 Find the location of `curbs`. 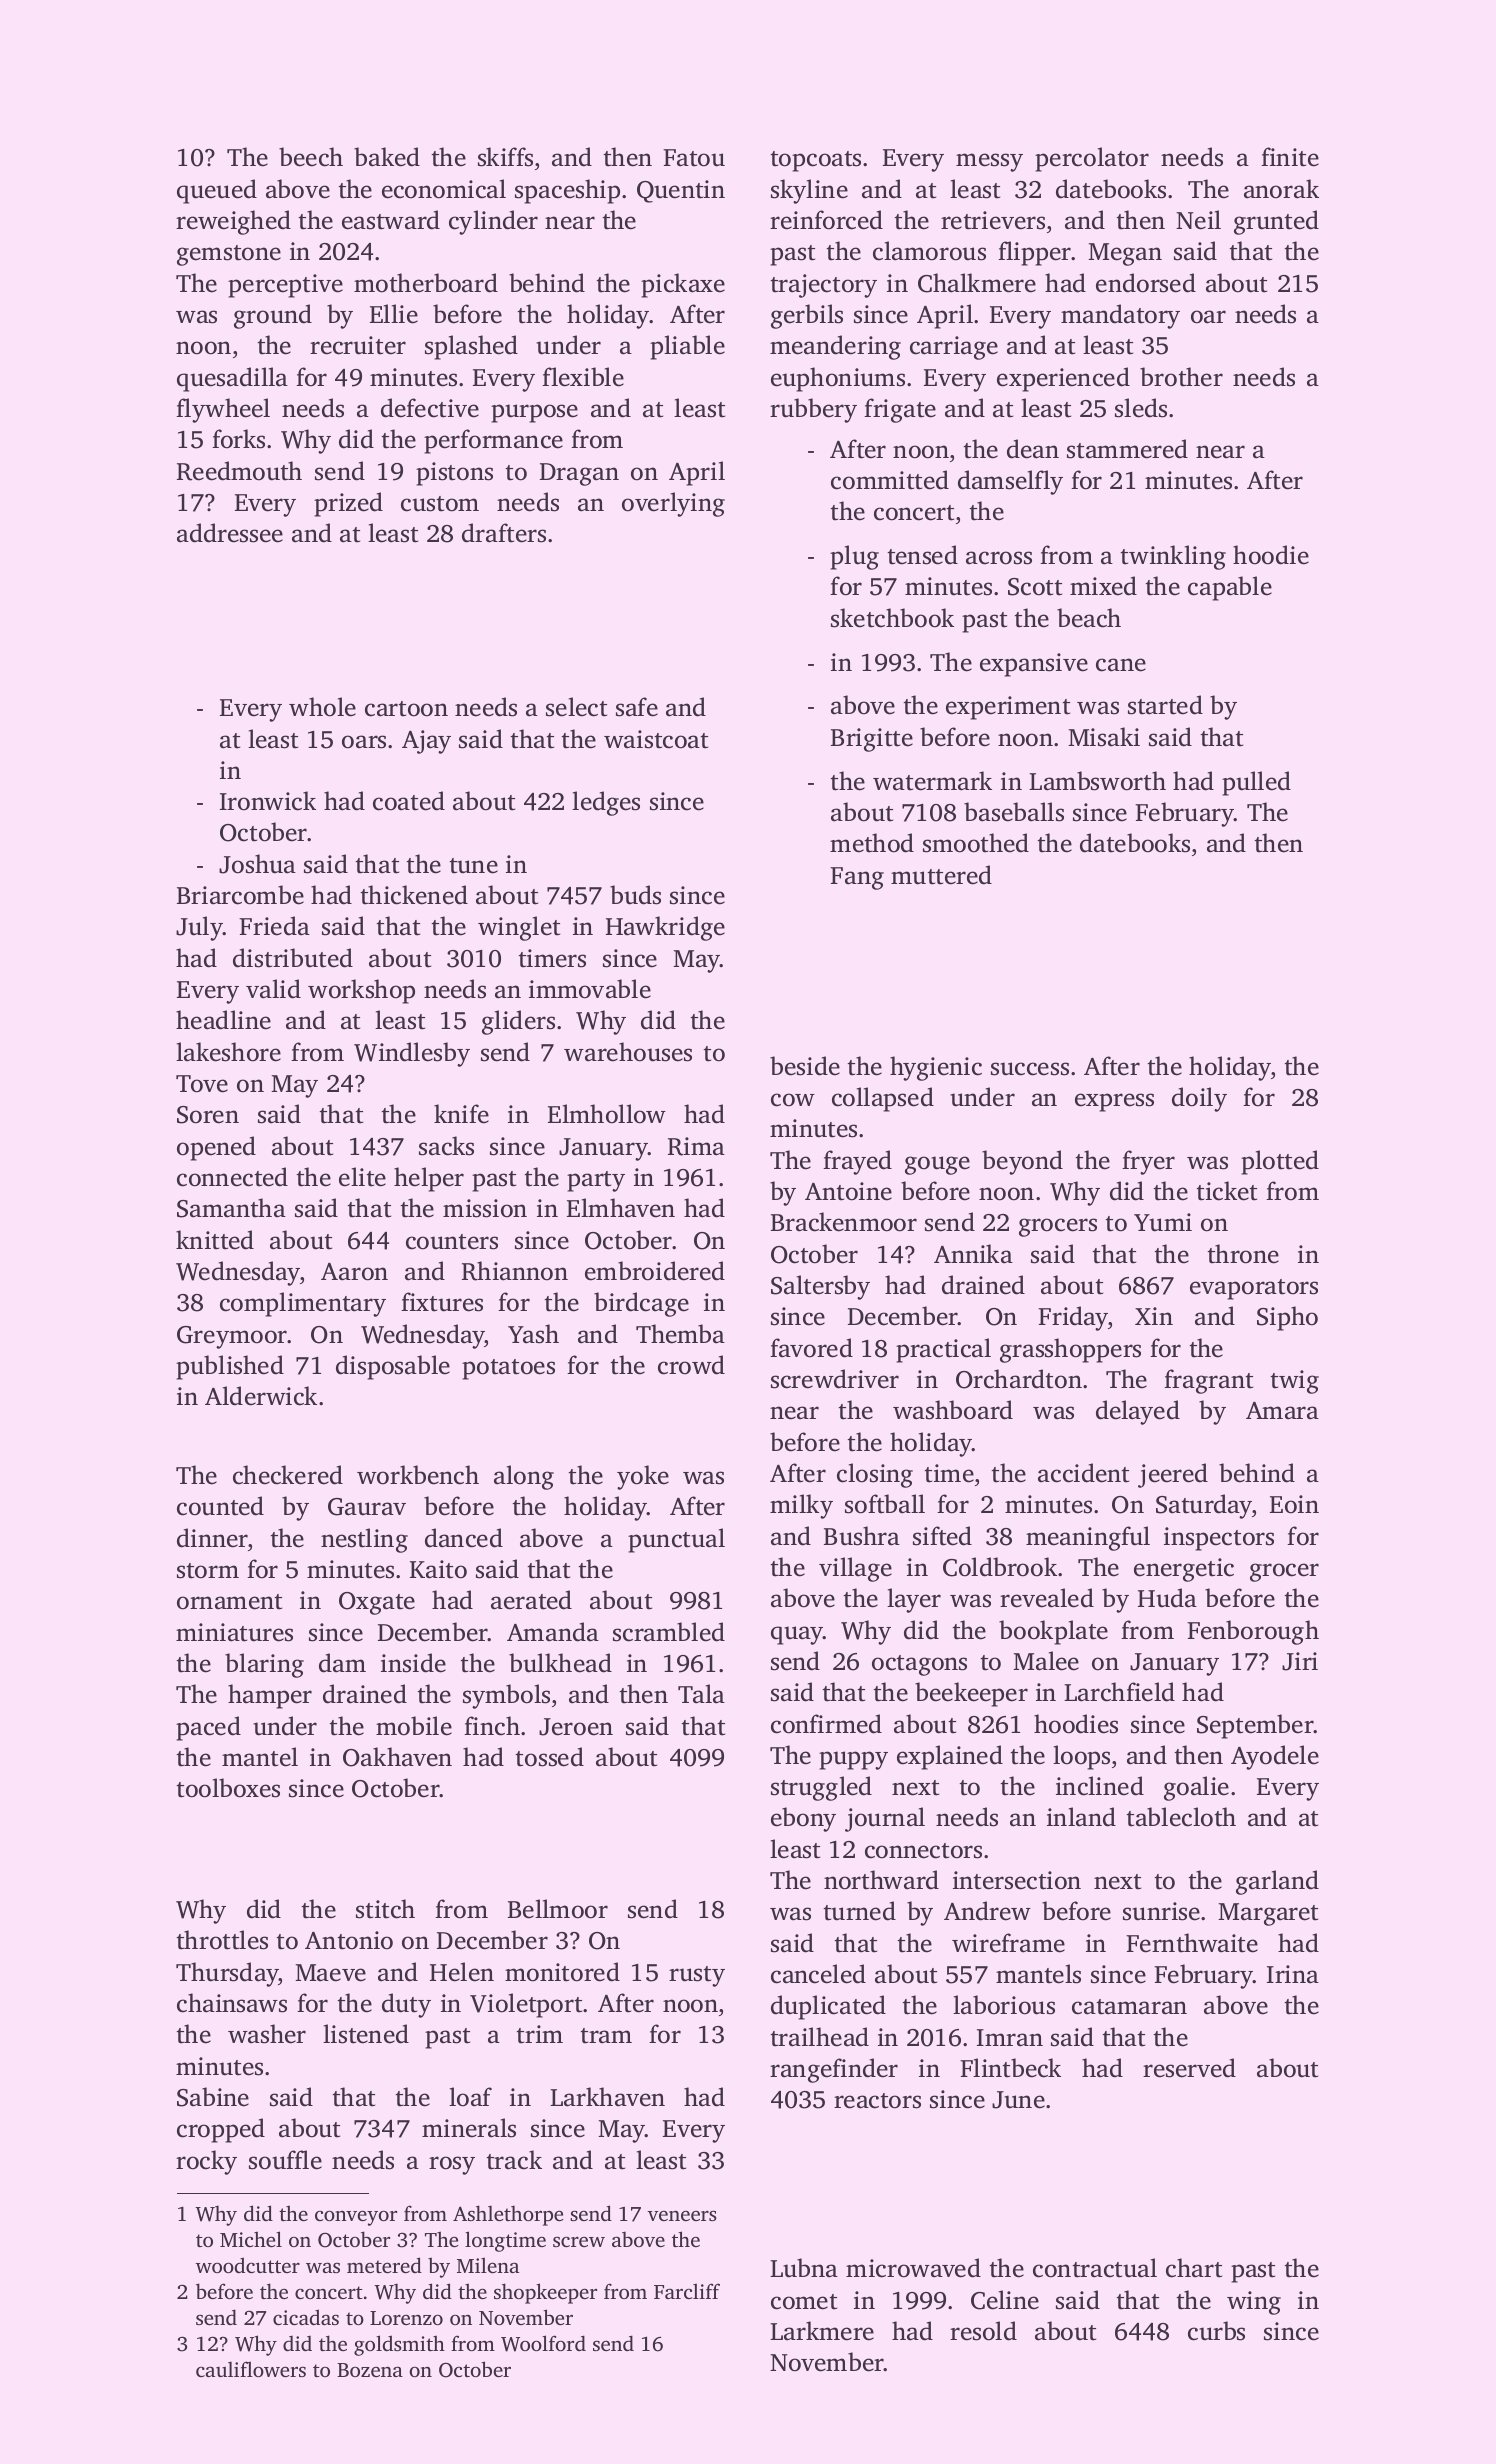

curbs is located at coordinates (1216, 2331).
